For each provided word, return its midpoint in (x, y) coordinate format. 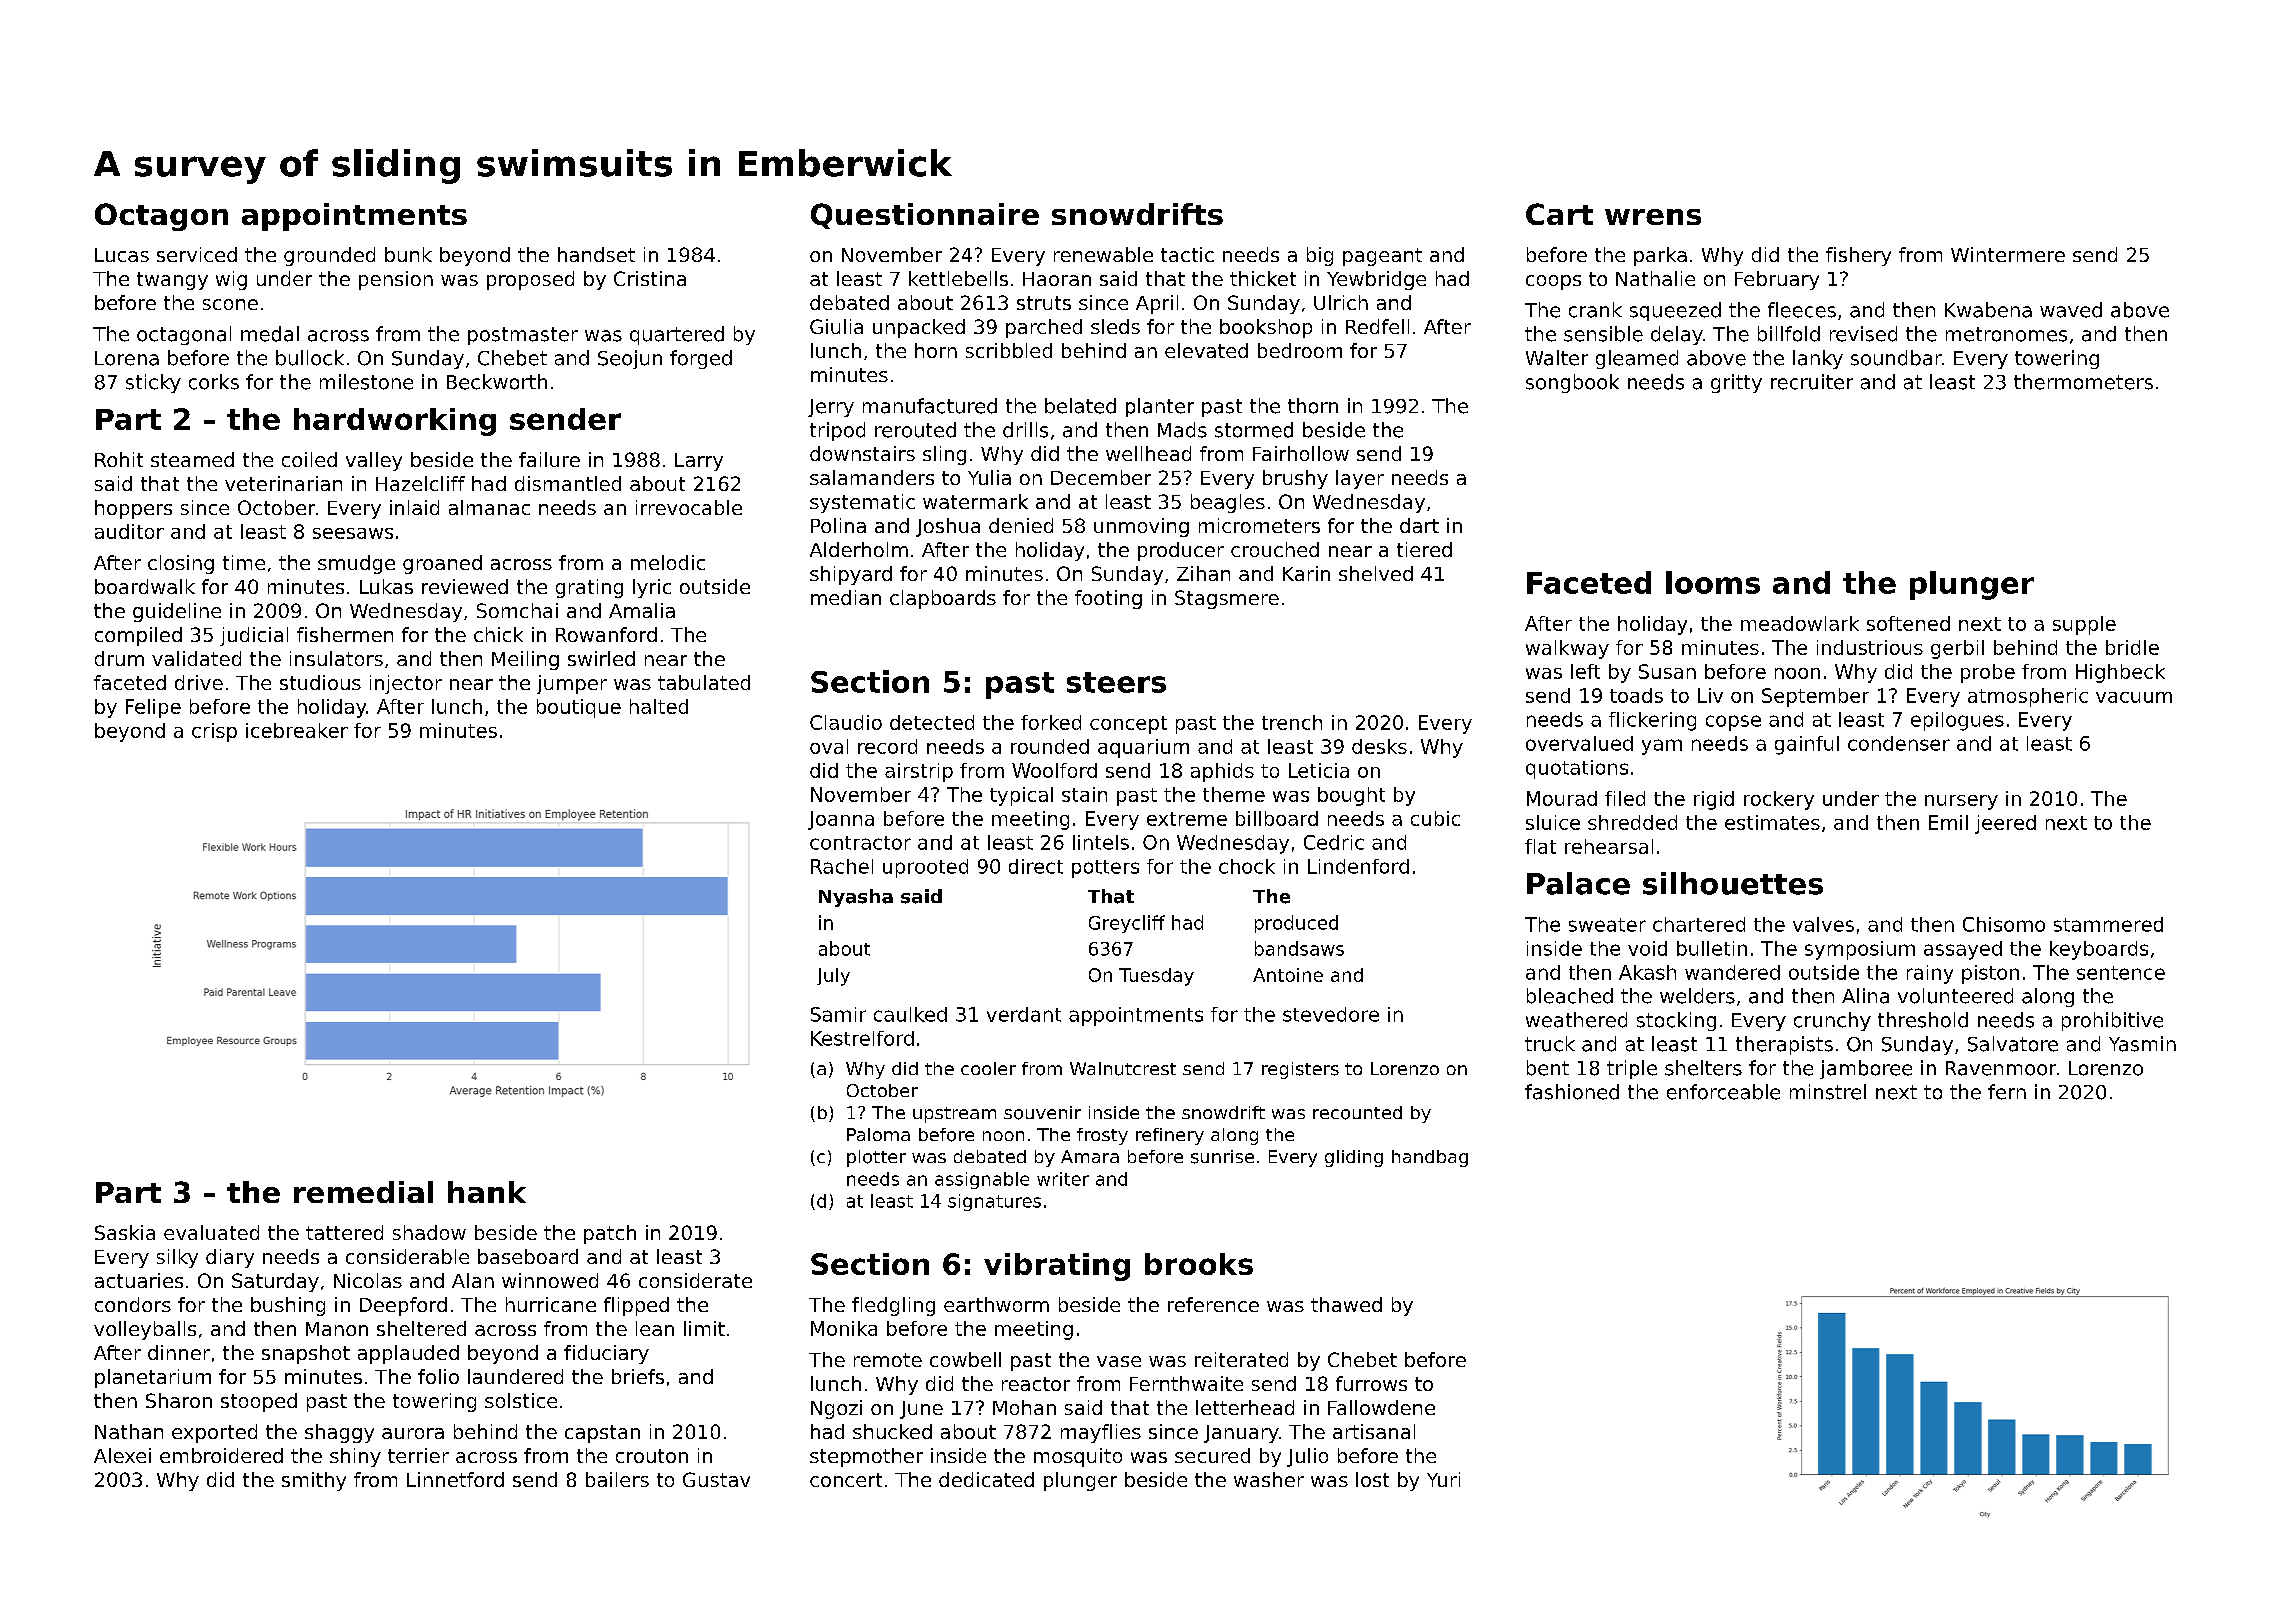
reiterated (1241, 1359)
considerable (407, 1256)
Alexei (122, 1455)
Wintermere (2008, 254)
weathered (1576, 1020)
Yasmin (2142, 1044)
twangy (172, 281)
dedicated (986, 1479)
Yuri (1443, 1479)
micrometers (1259, 525)
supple (2084, 625)
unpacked (919, 328)
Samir (838, 1014)
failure (549, 459)
